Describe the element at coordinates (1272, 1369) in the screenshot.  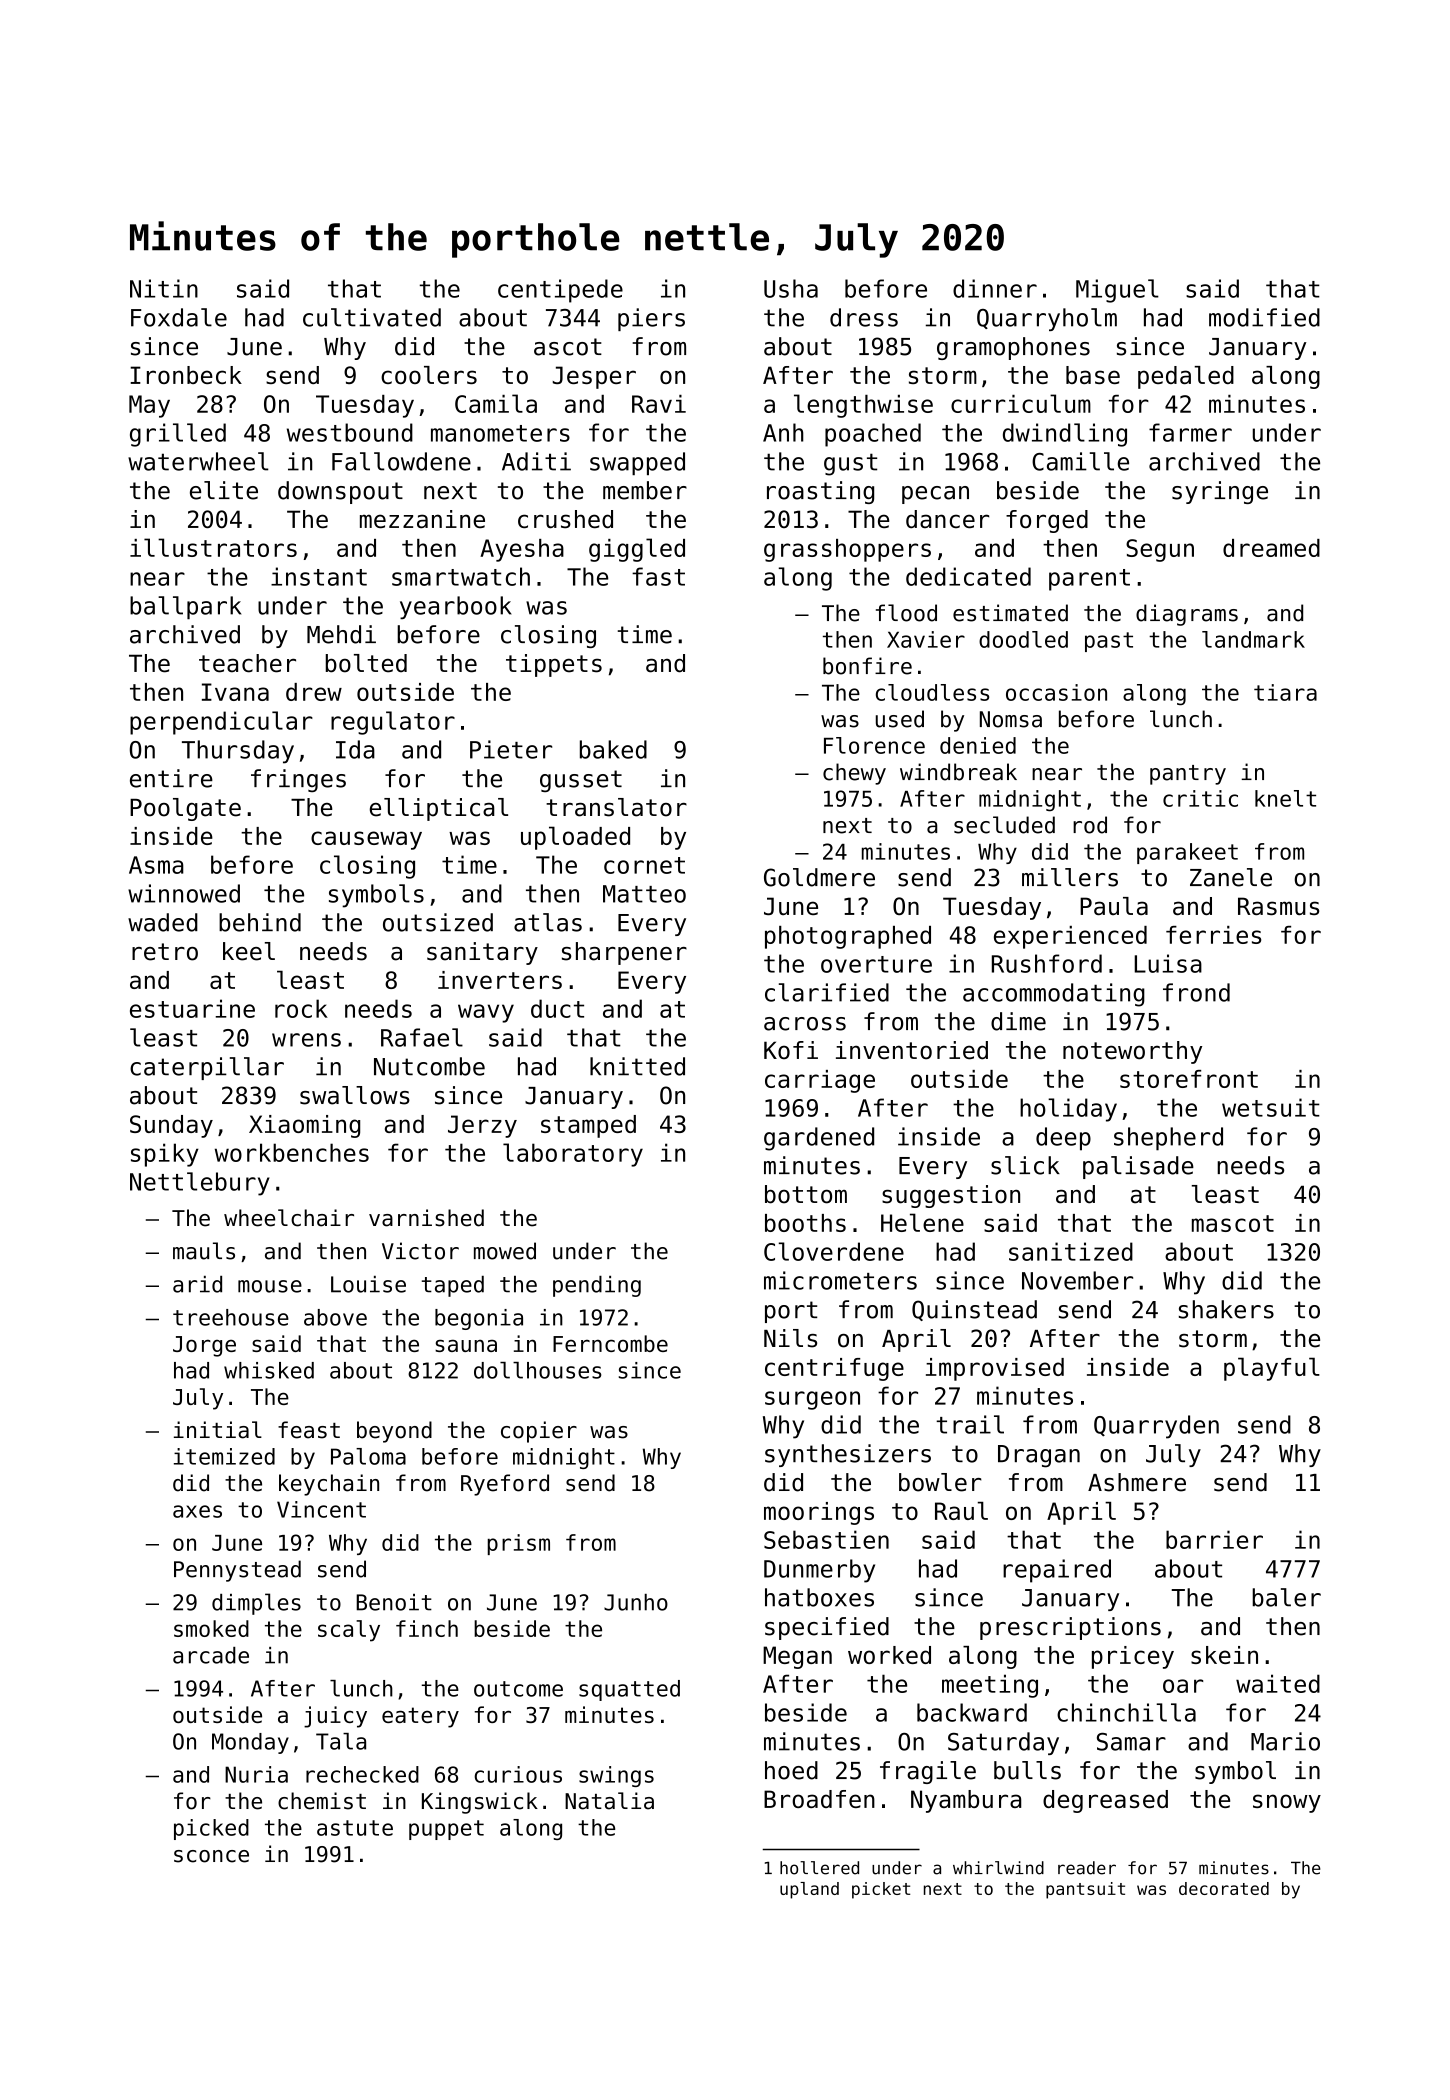
I see `playful` at that location.
